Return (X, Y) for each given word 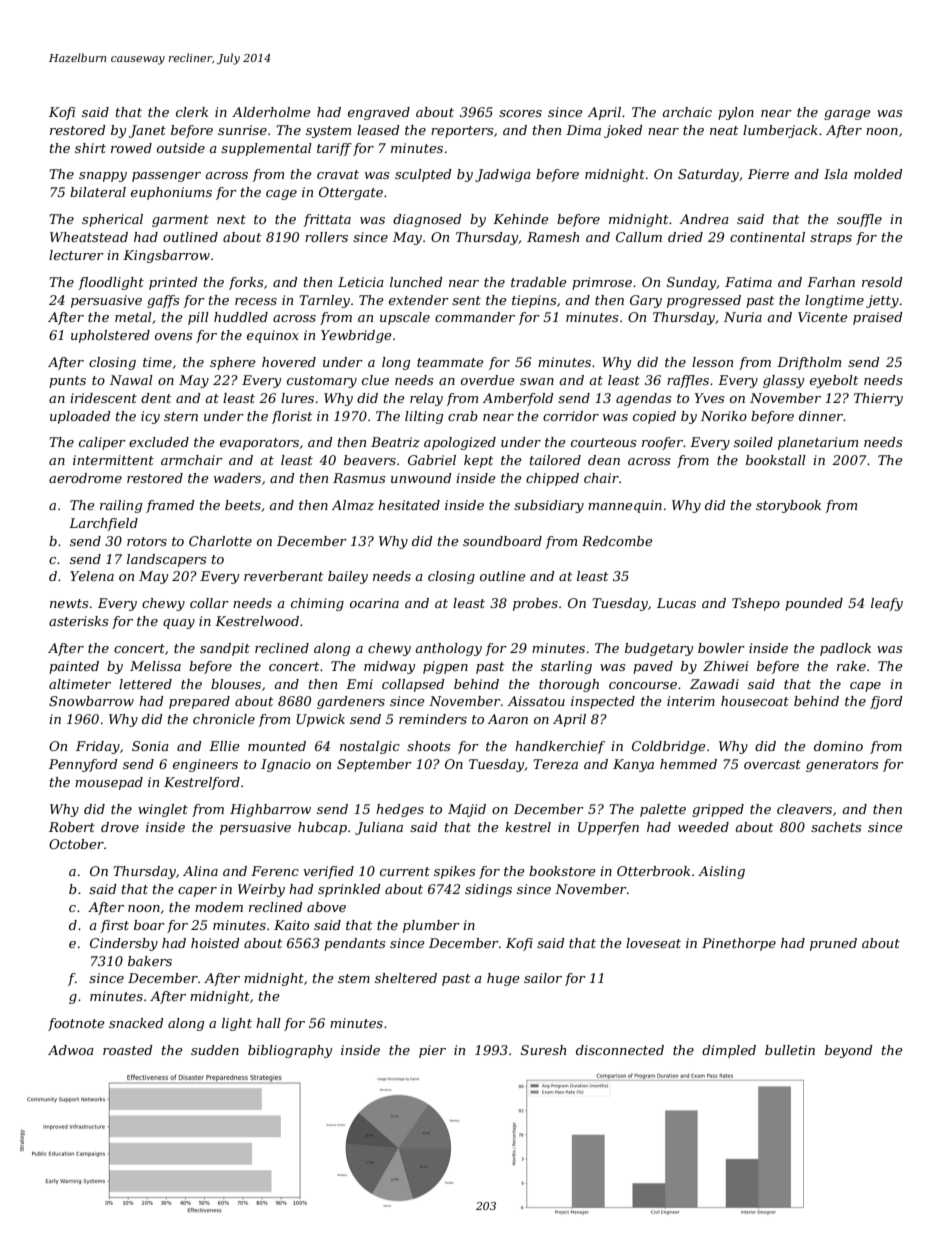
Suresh (543, 1050)
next (231, 219)
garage (847, 115)
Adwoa (71, 1050)
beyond (849, 1051)
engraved (379, 113)
